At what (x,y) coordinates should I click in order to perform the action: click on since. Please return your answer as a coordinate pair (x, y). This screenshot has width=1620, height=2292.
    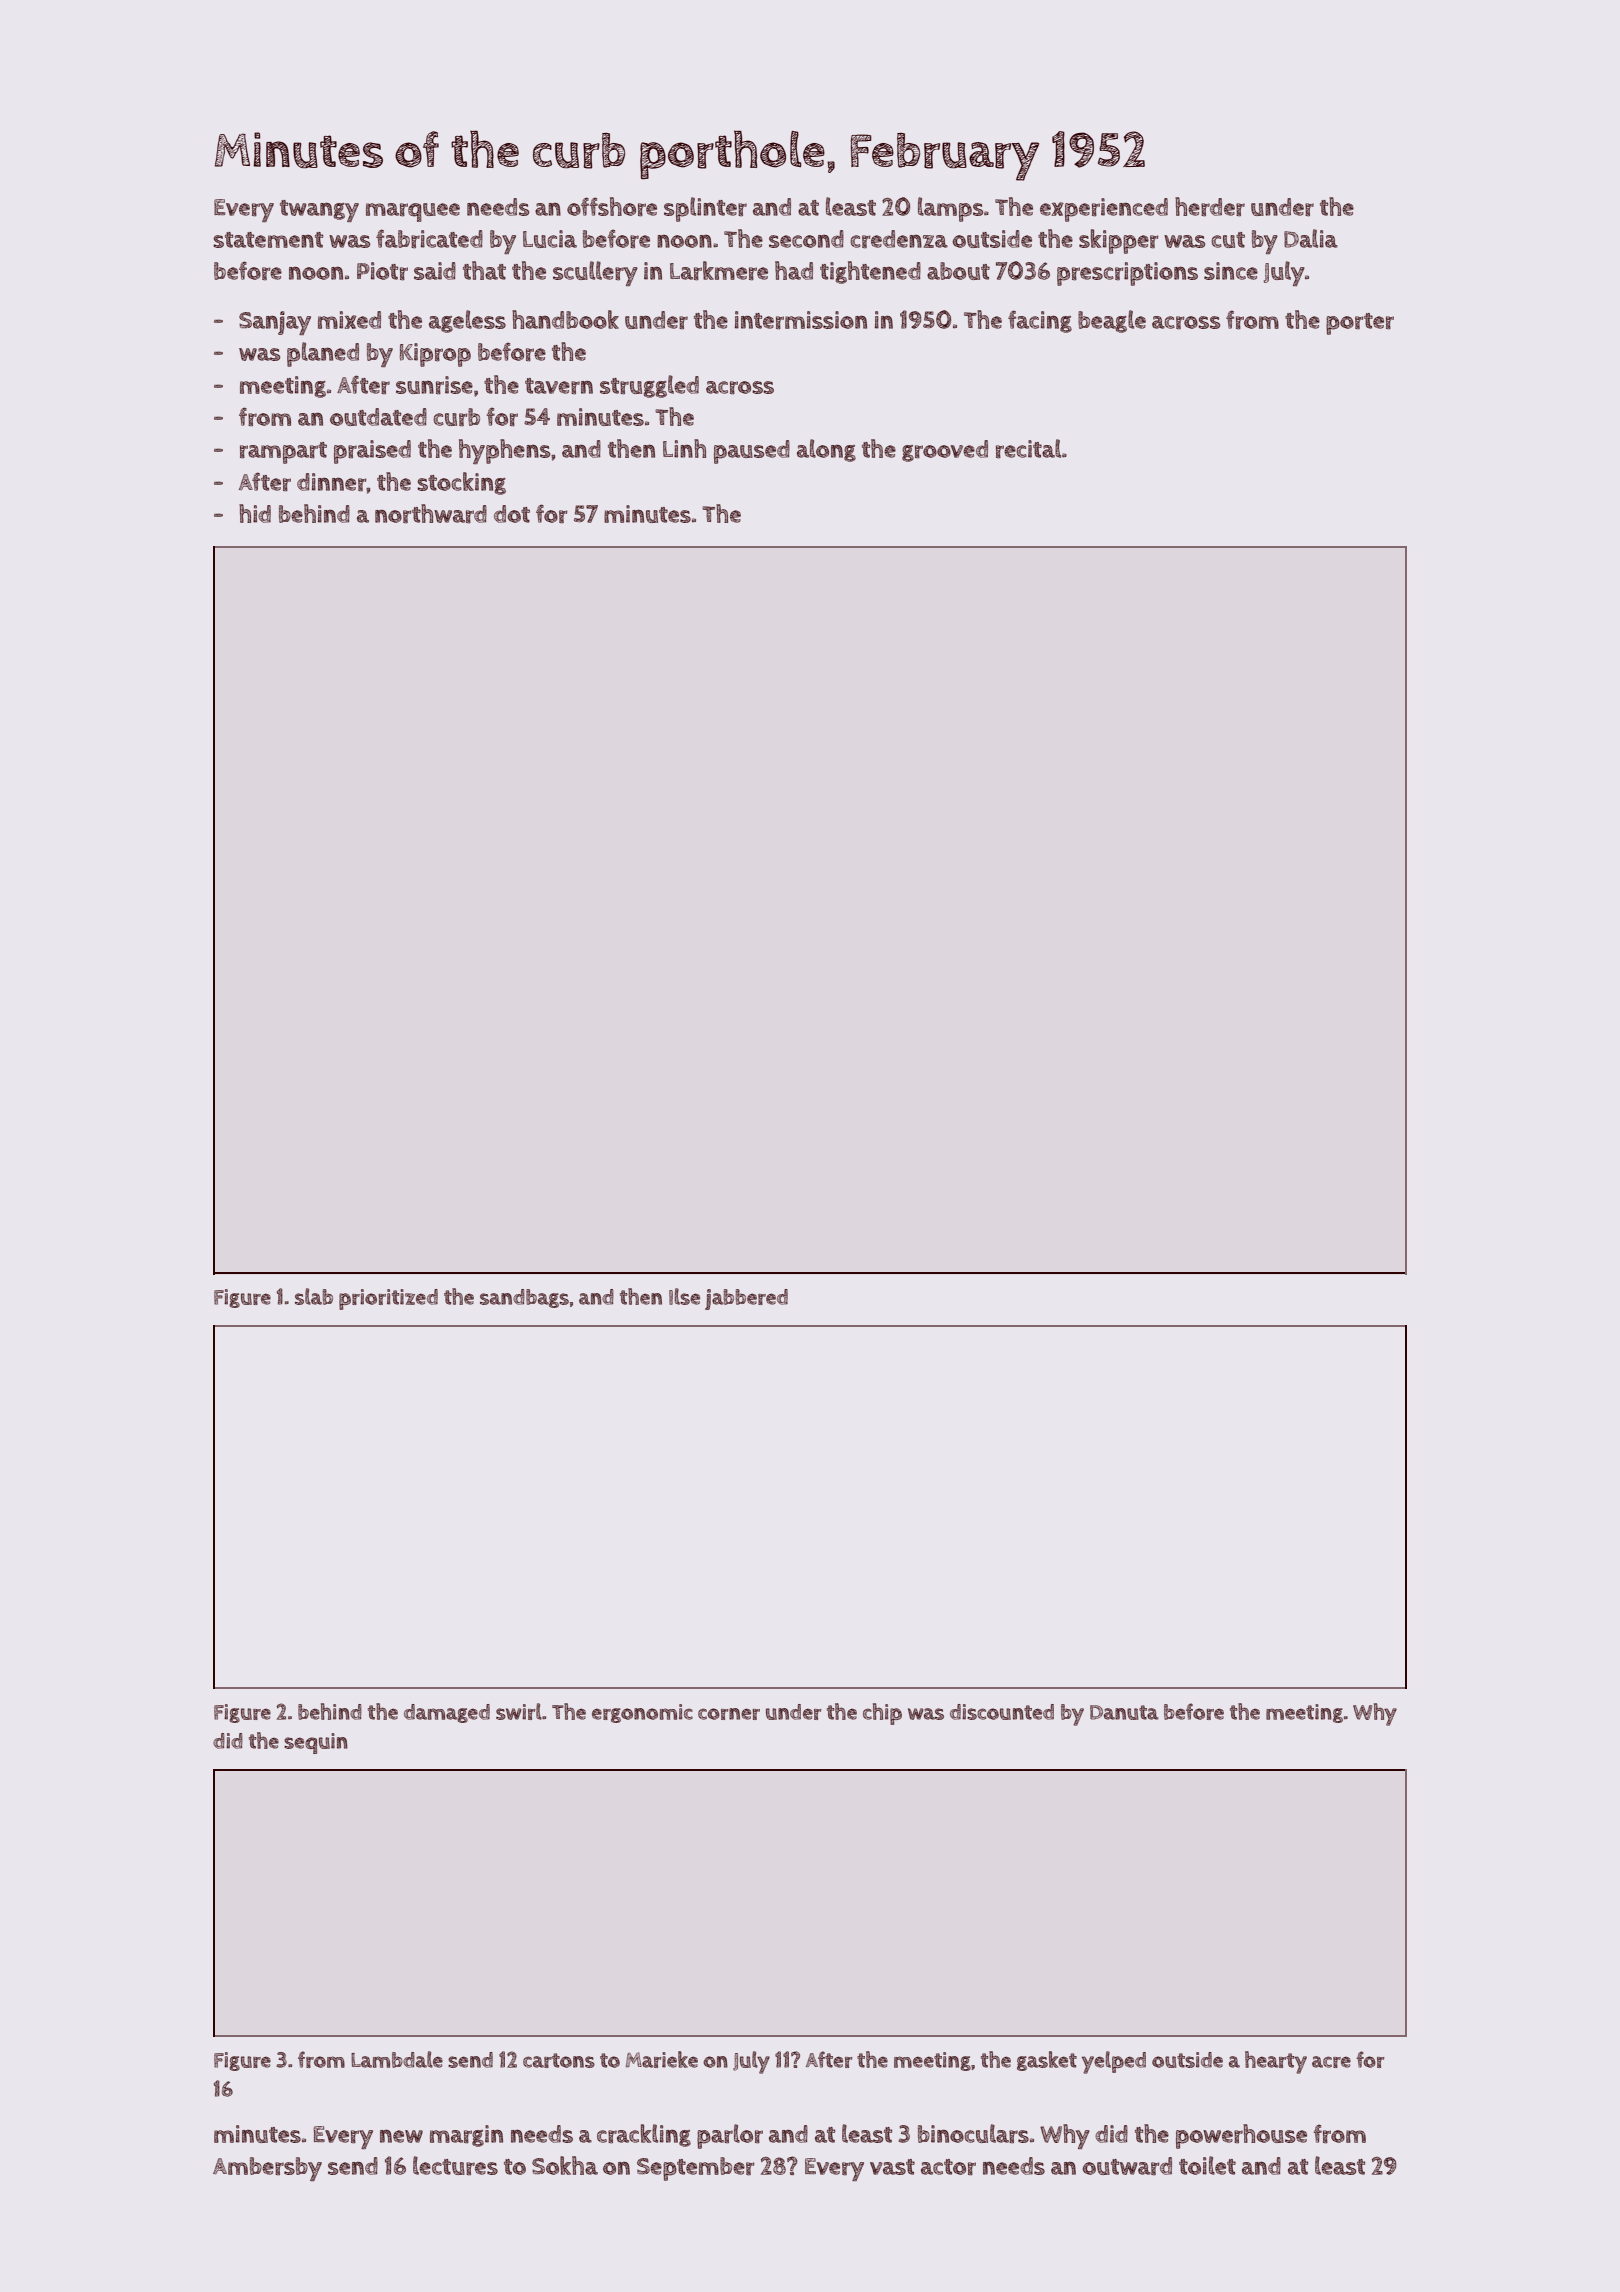
    Looking at the image, I should click on (1231, 271).
